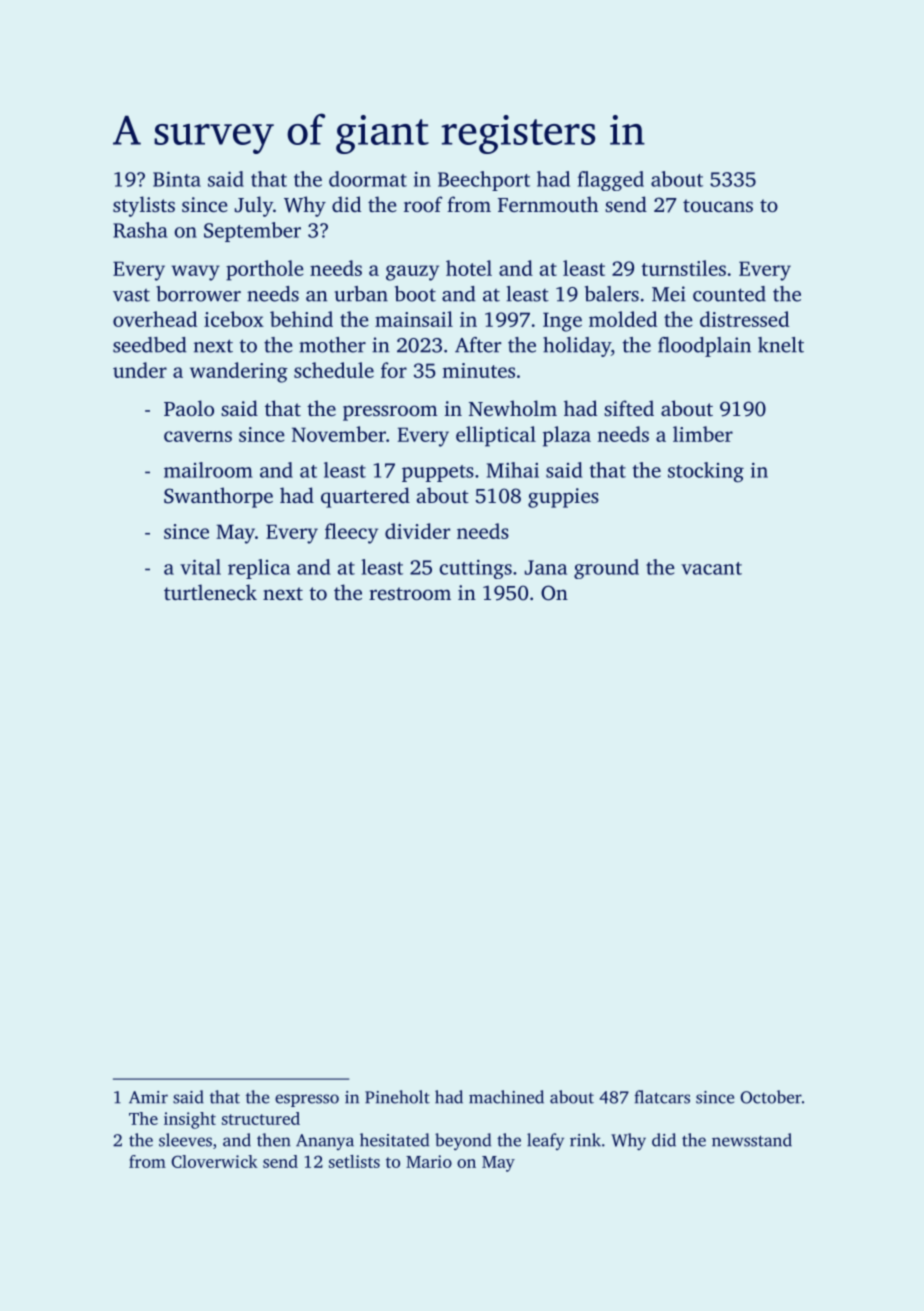 The width and height of the document is (924, 1311). I want to click on toucans, so click(718, 205).
